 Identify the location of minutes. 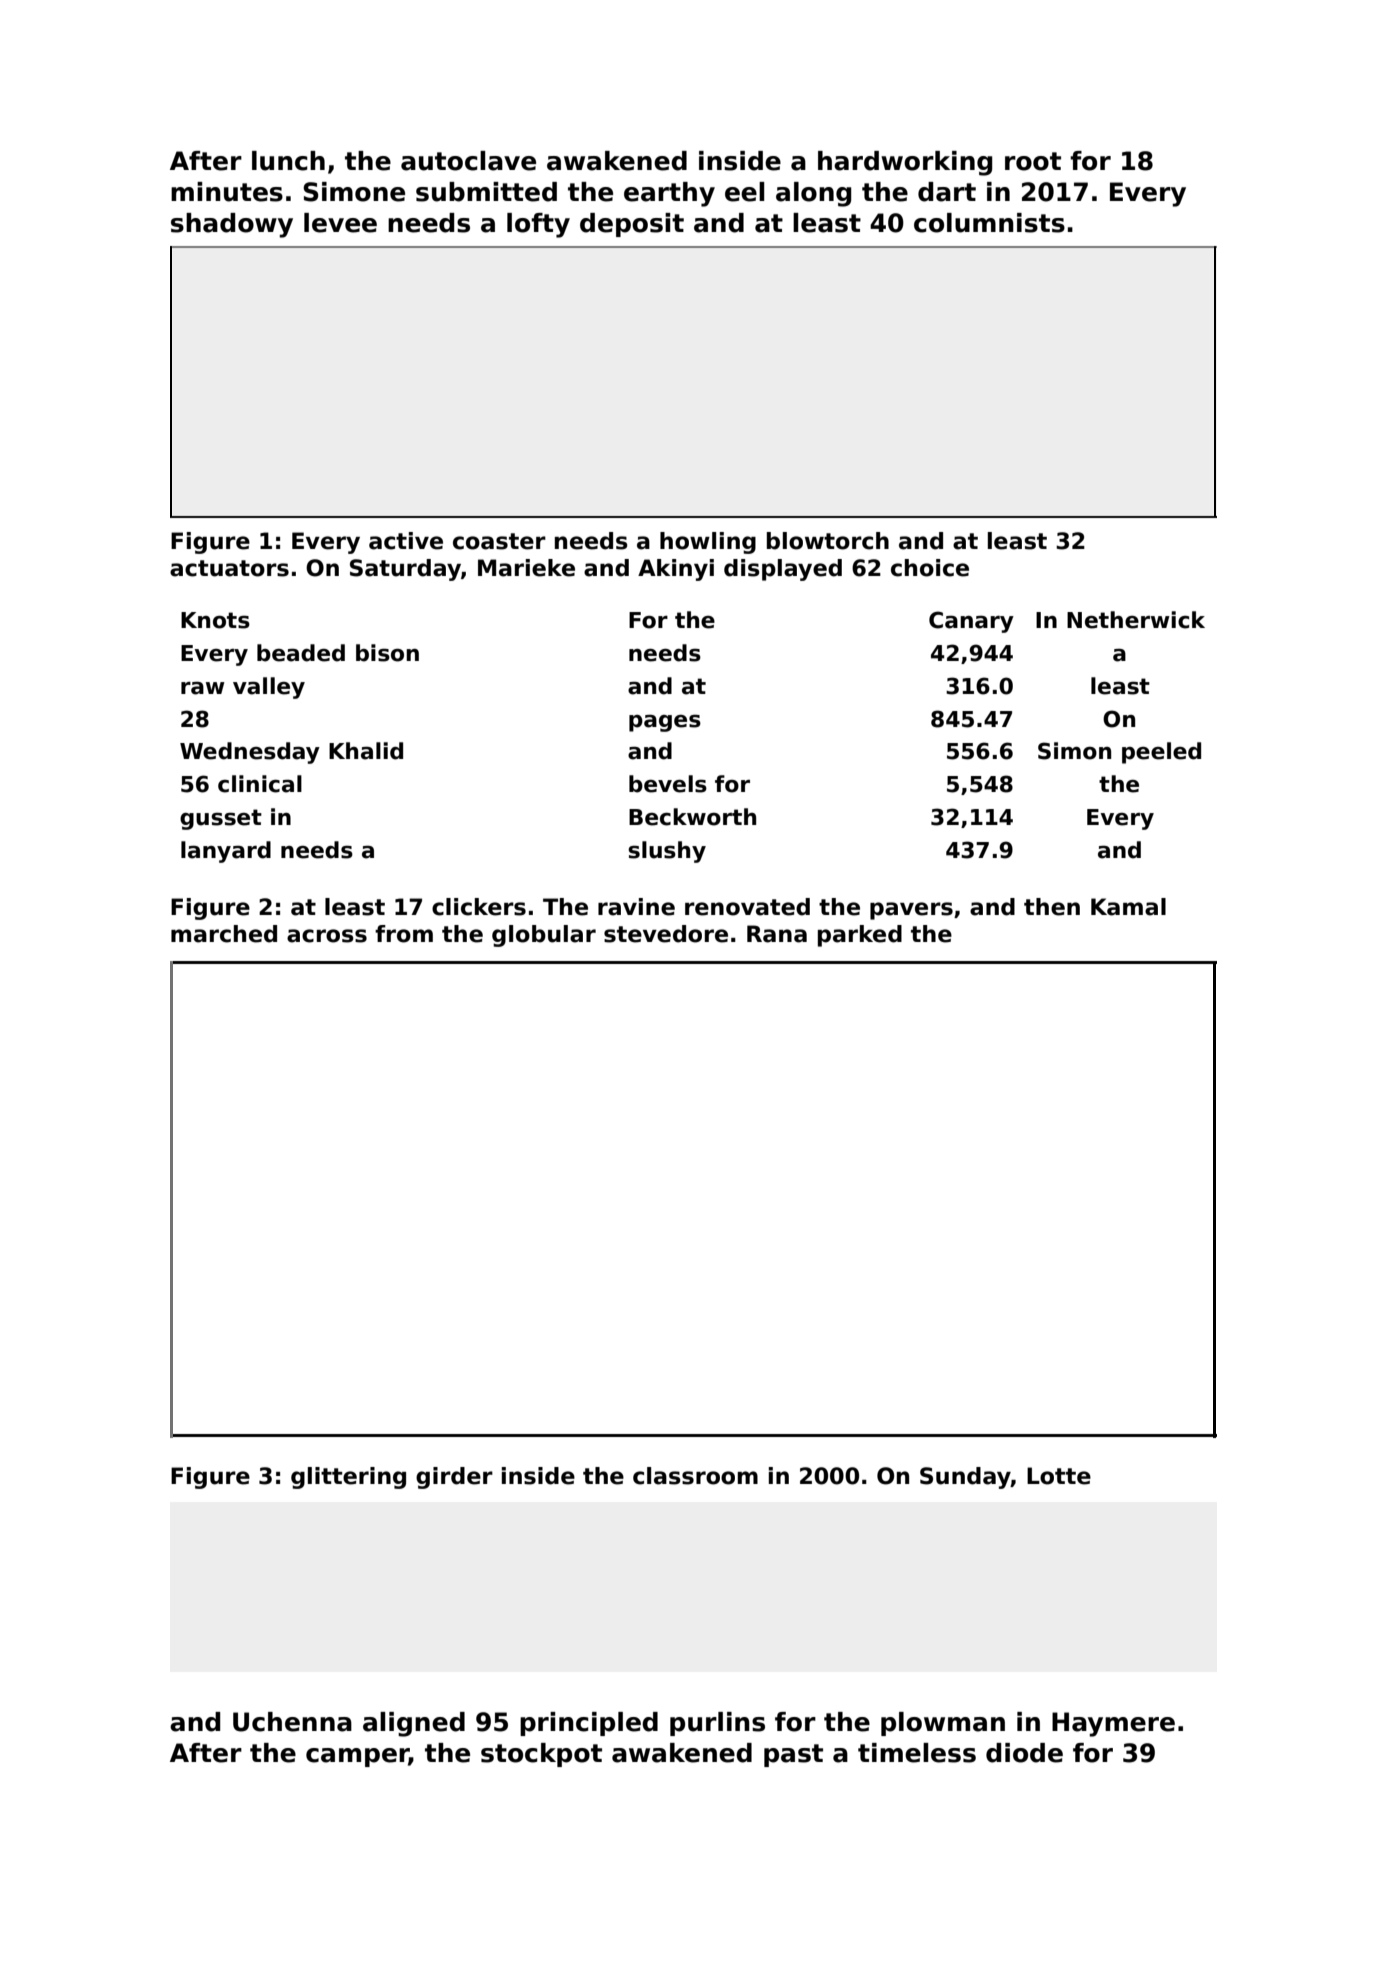
(227, 192).
